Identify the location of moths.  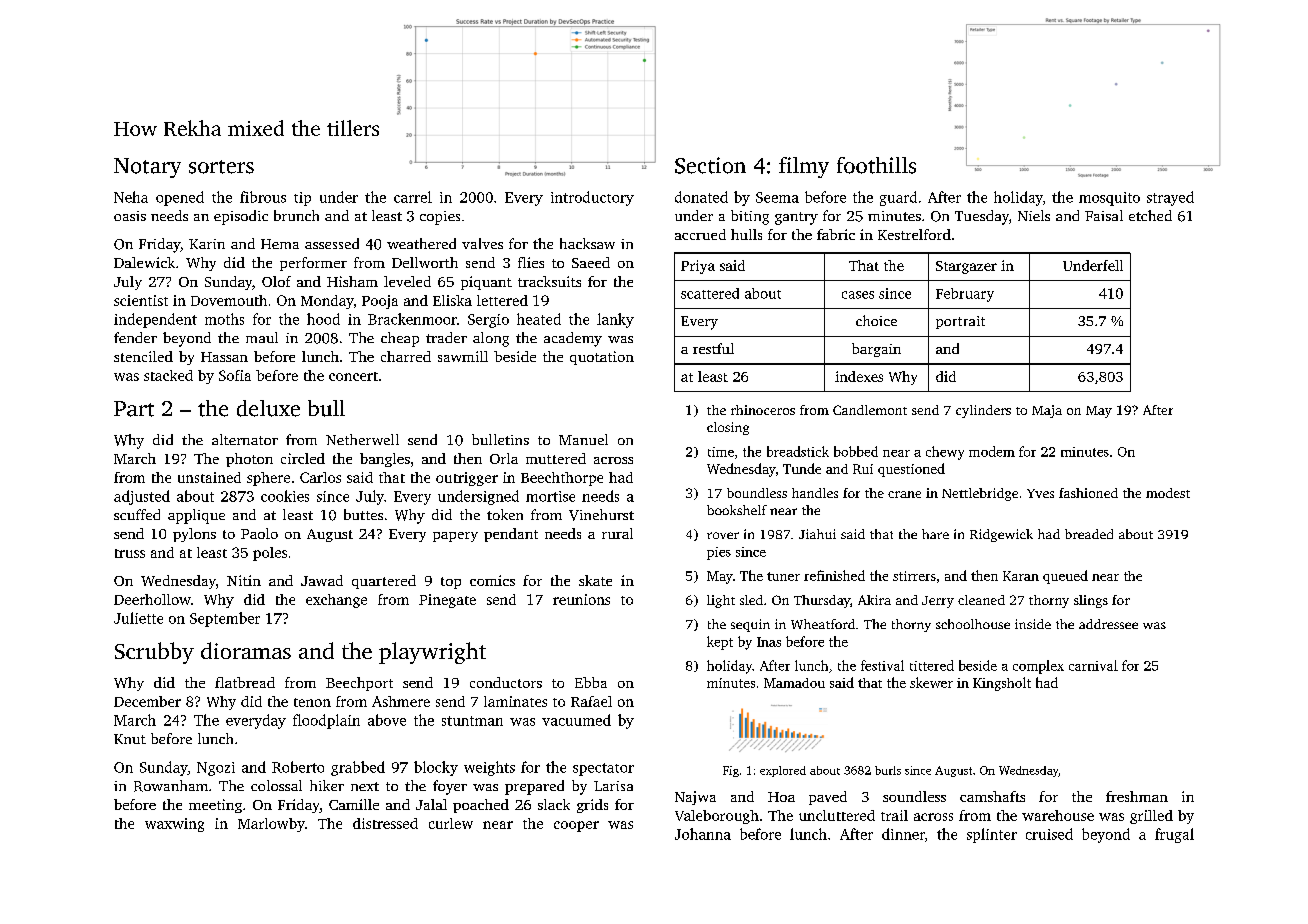
(224, 319).
